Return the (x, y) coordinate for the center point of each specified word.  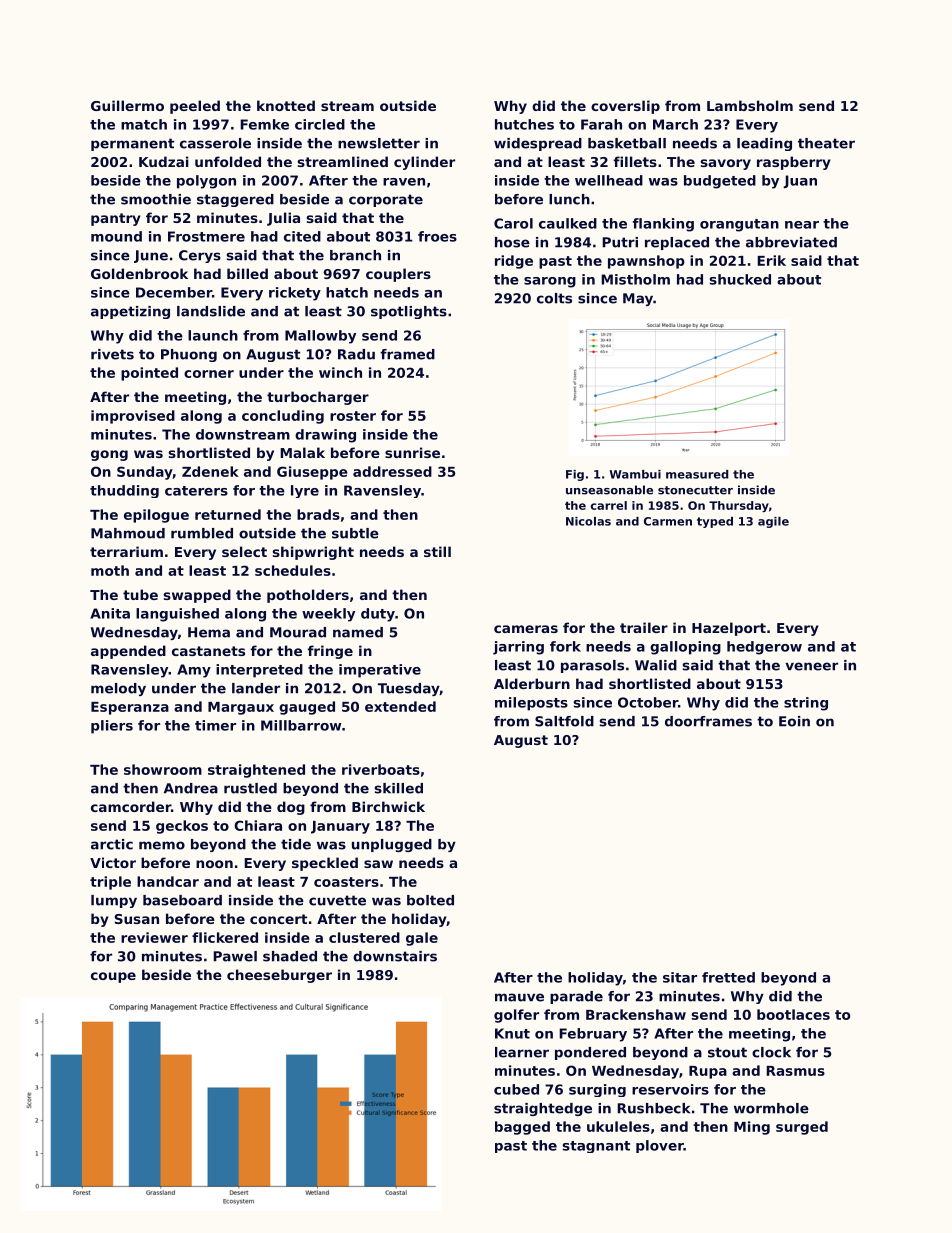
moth (110, 570)
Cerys (200, 256)
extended (400, 706)
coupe (113, 977)
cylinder (424, 163)
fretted (728, 977)
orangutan (739, 225)
